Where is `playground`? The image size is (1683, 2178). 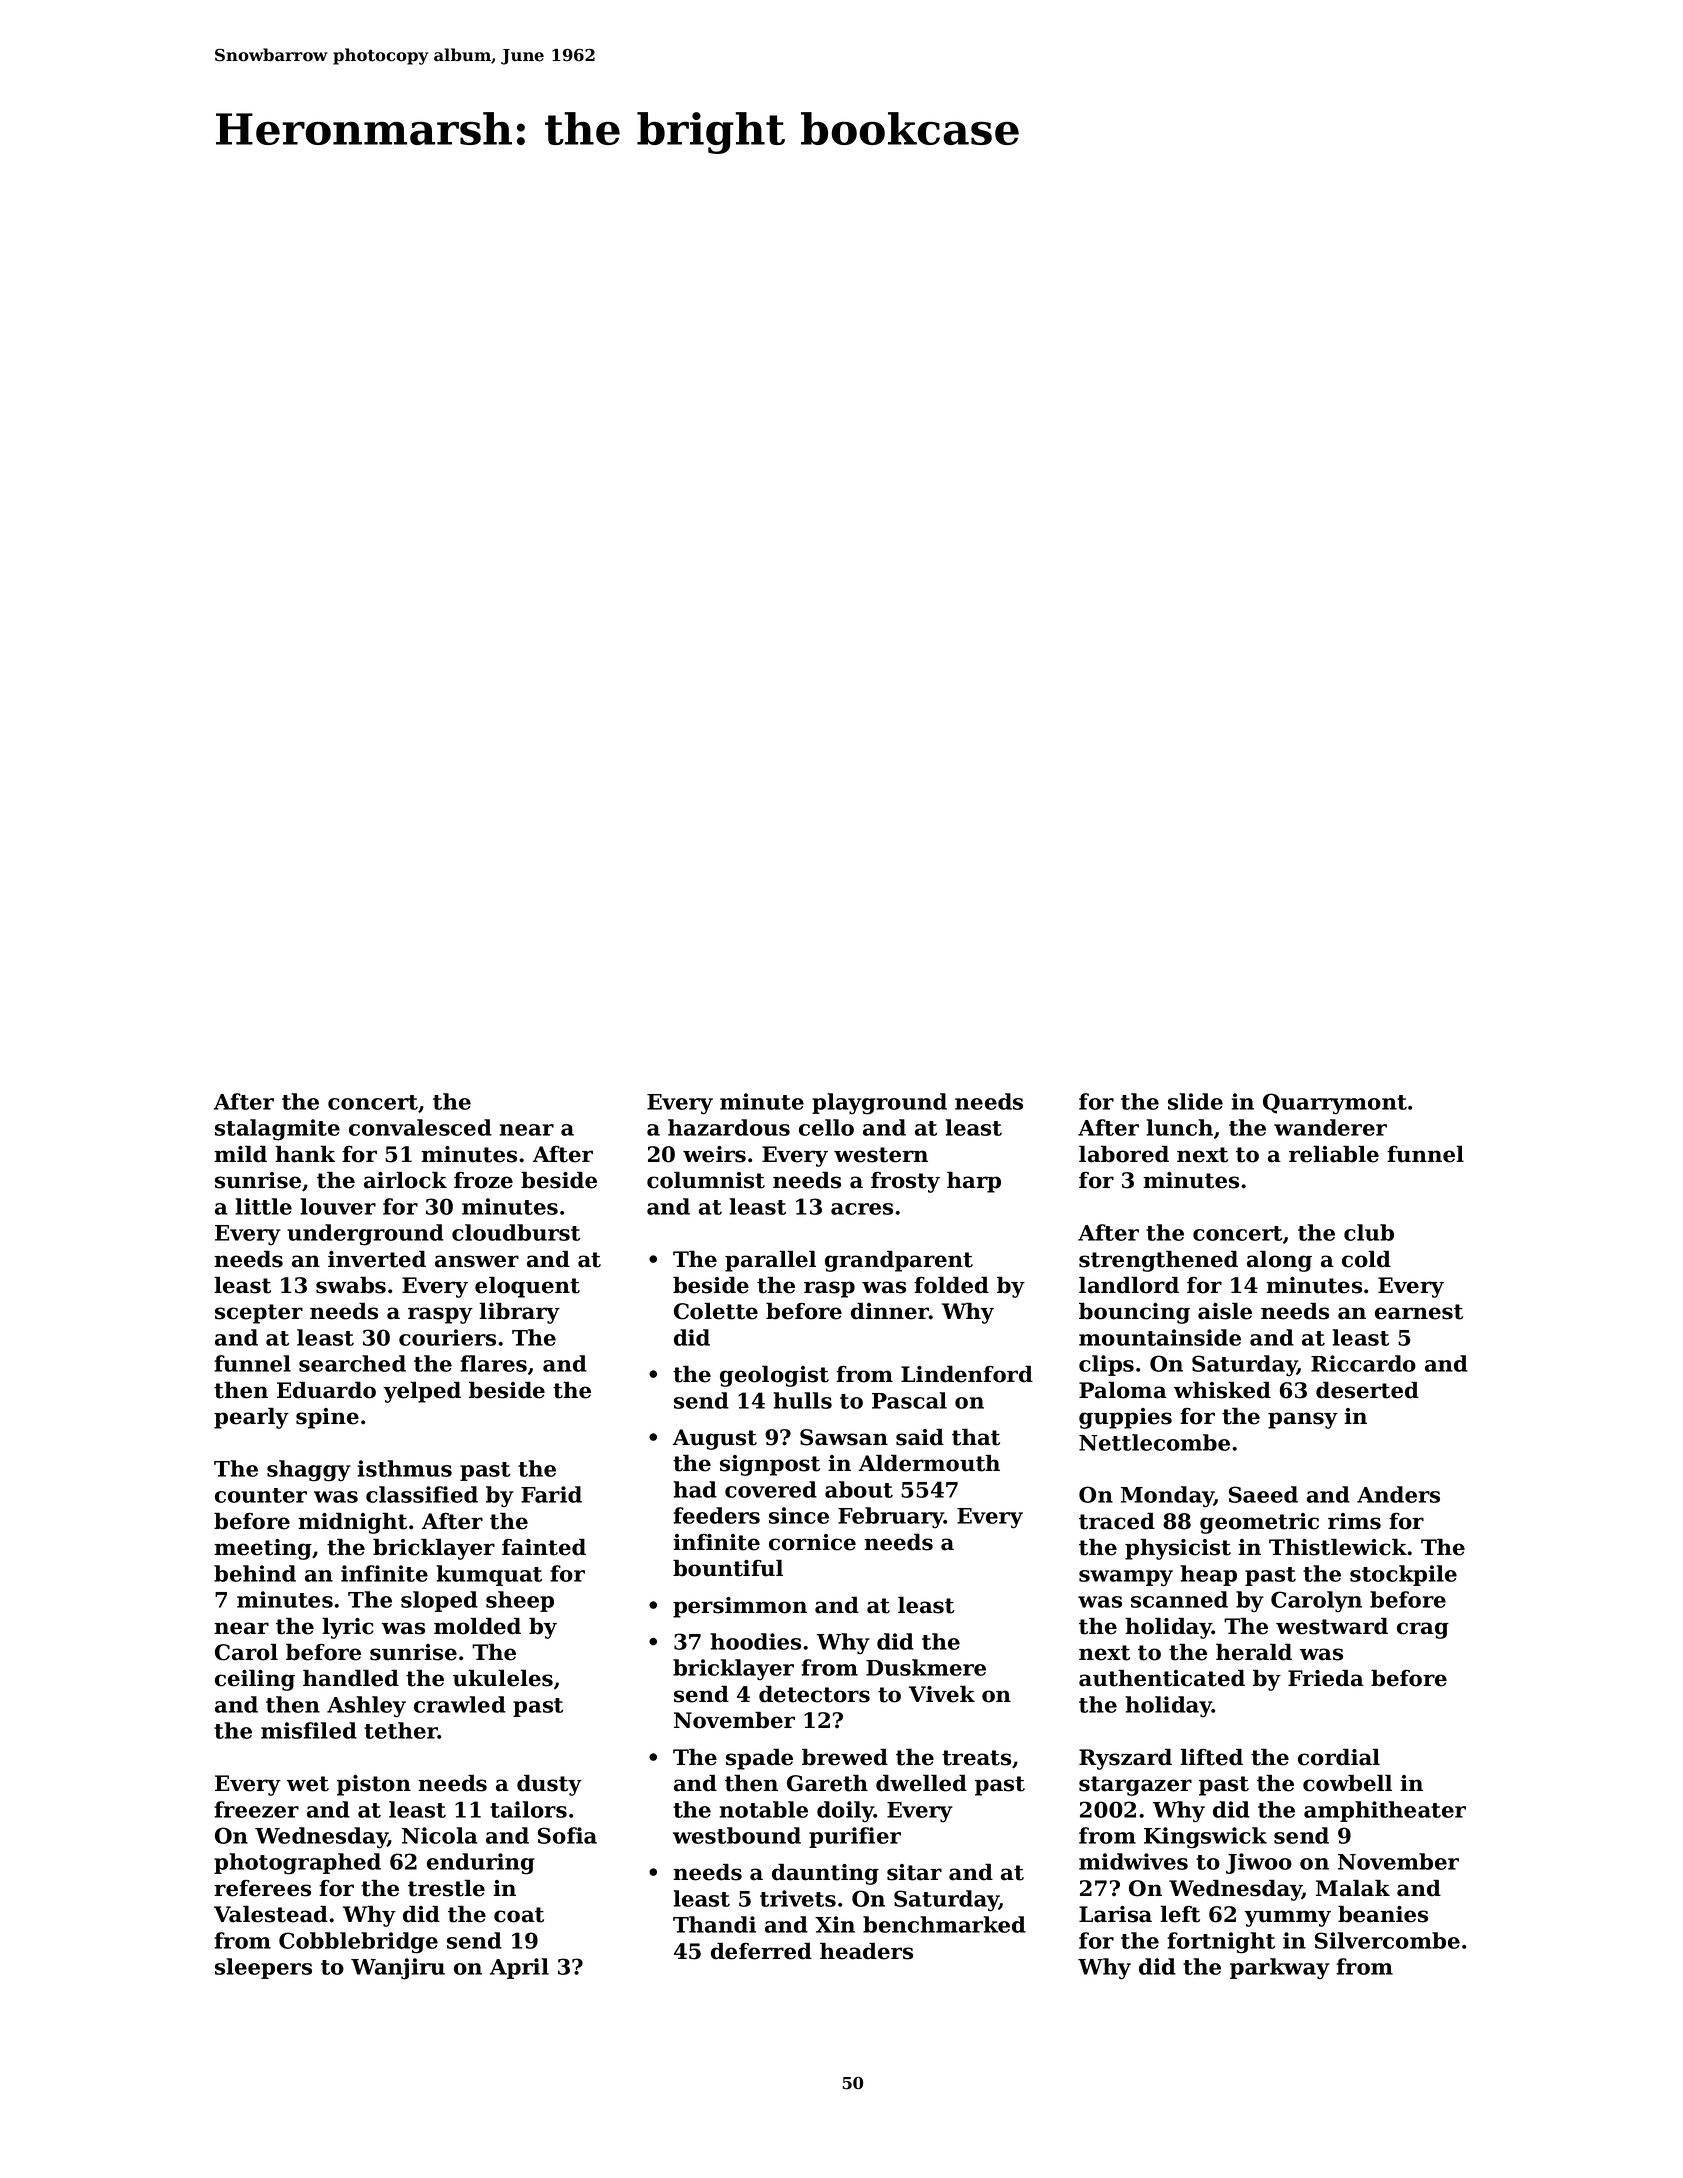 playground is located at coordinates (879, 1104).
